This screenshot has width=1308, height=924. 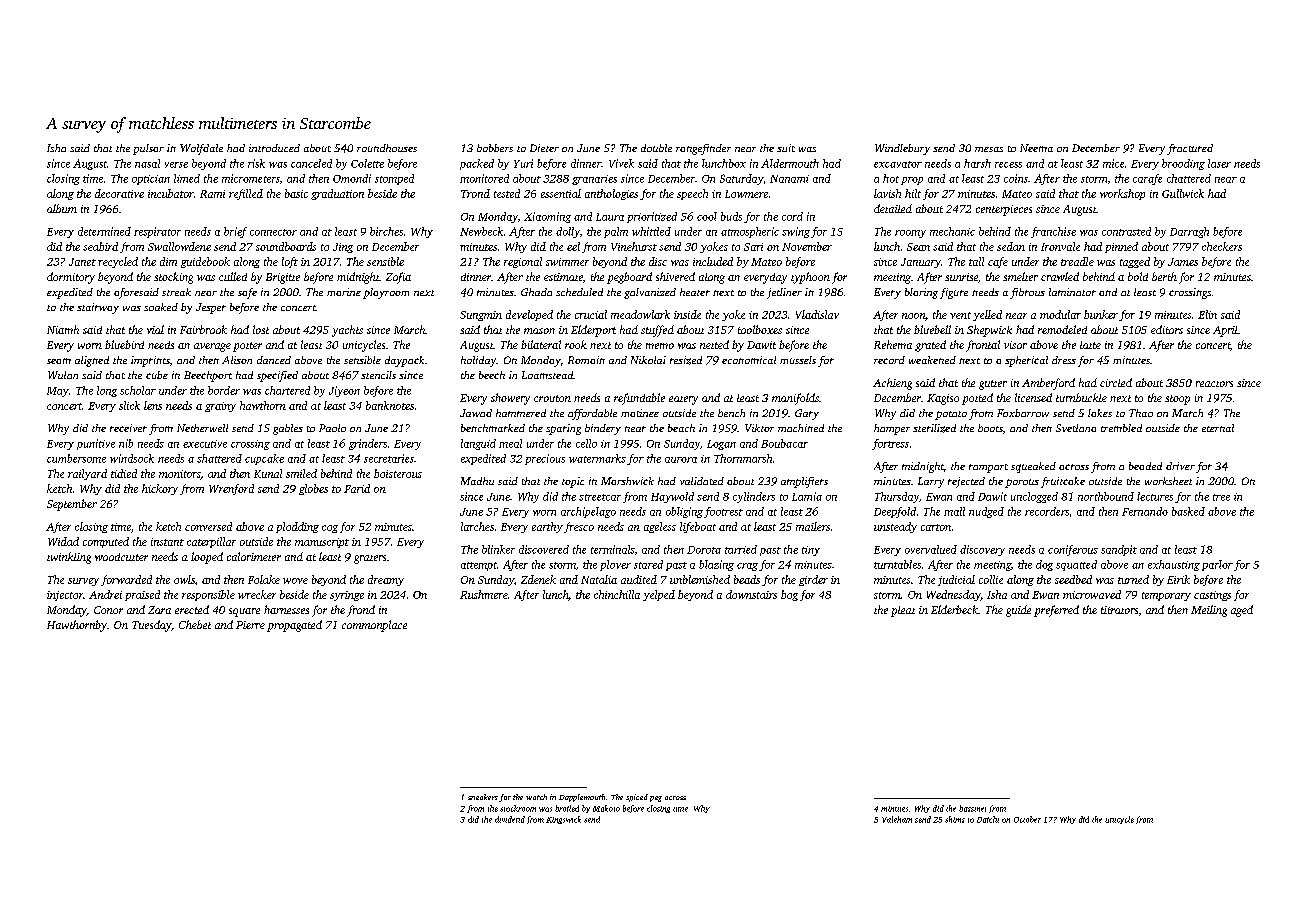 I want to click on September, so click(x=72, y=505).
